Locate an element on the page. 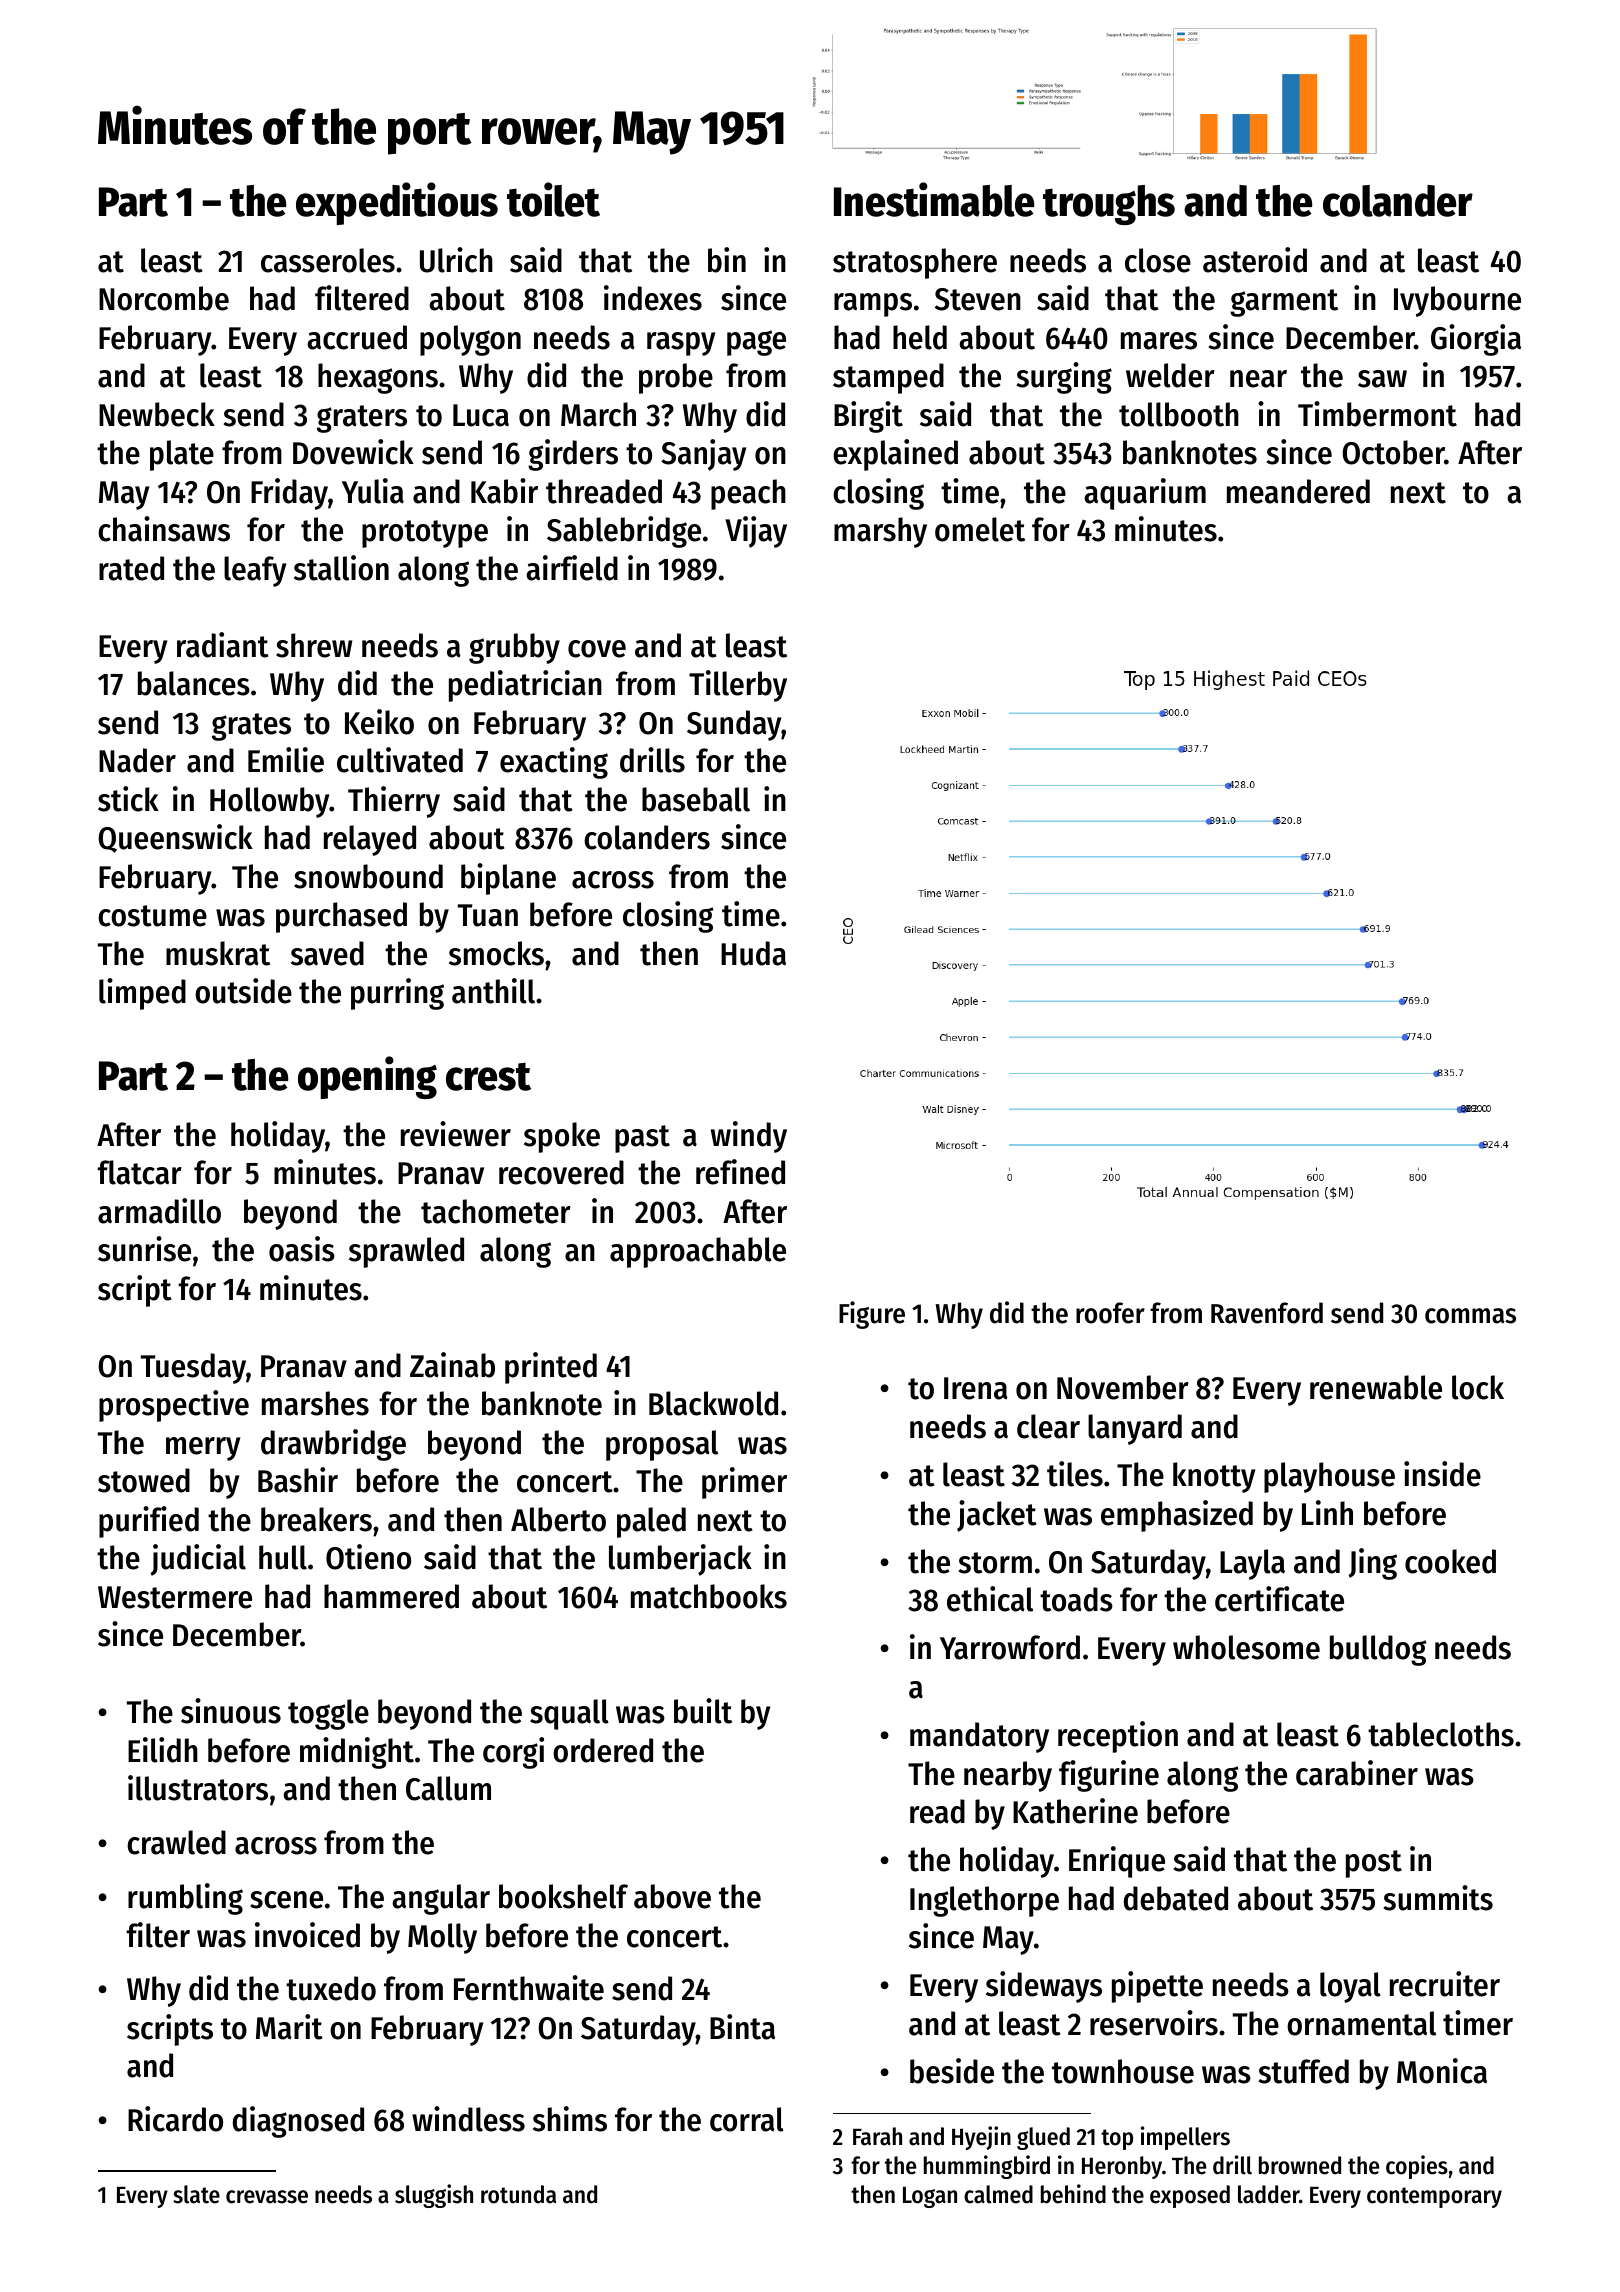  post is located at coordinates (1374, 1864).
